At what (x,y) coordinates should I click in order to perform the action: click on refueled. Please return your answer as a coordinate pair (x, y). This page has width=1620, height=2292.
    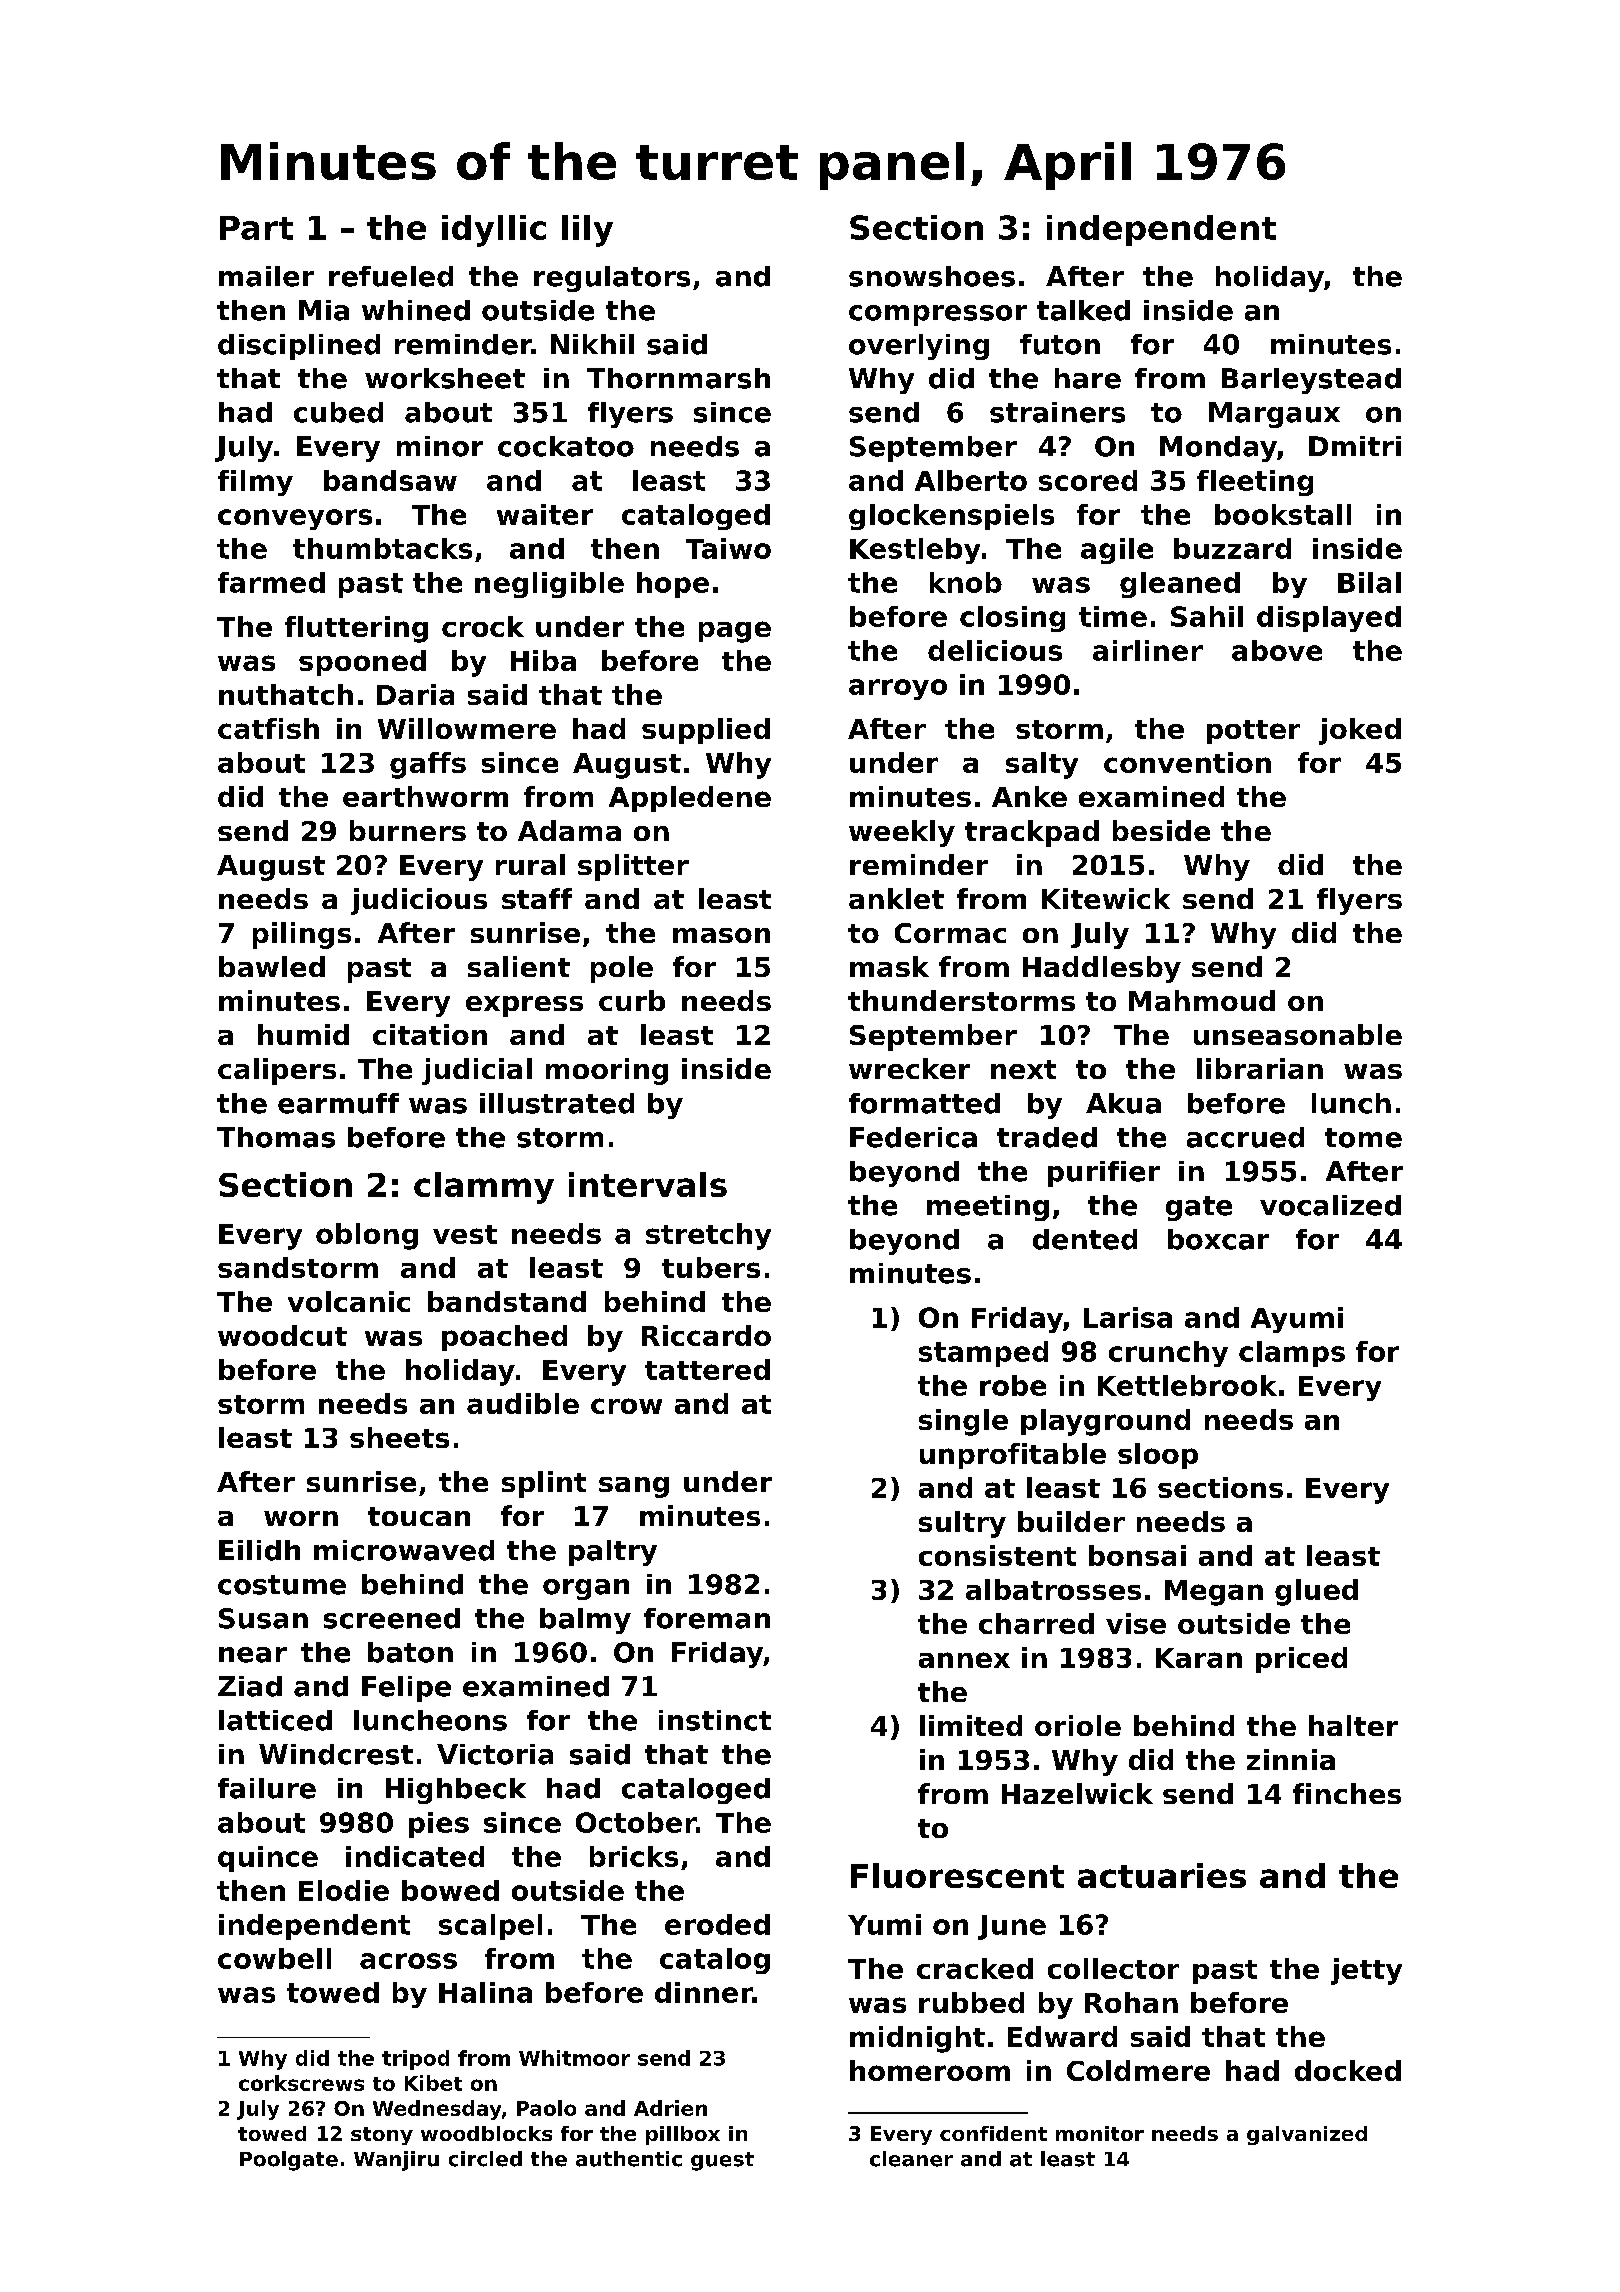
    Looking at the image, I should click on (391, 276).
